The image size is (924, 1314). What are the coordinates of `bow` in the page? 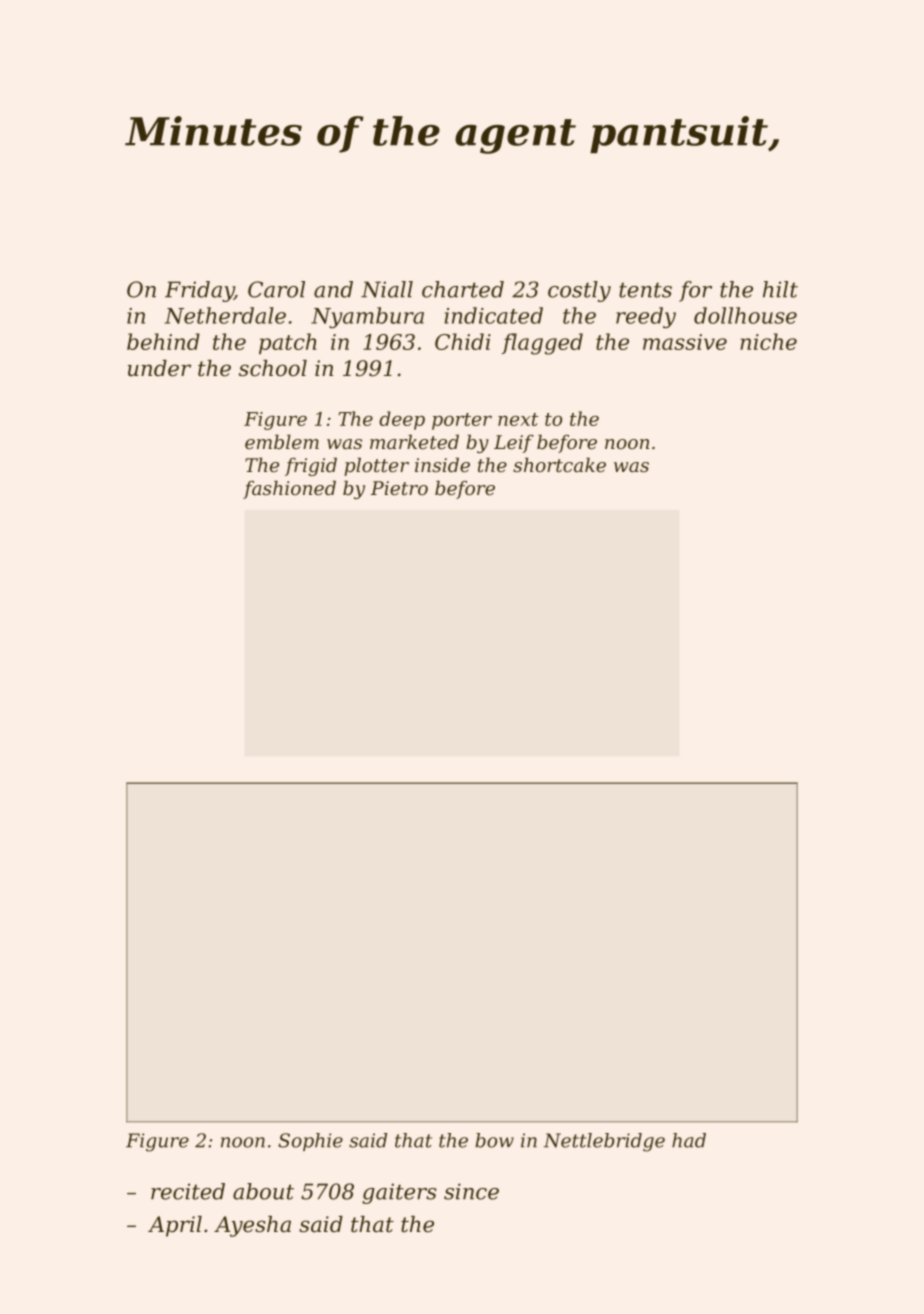 It's located at (494, 1140).
